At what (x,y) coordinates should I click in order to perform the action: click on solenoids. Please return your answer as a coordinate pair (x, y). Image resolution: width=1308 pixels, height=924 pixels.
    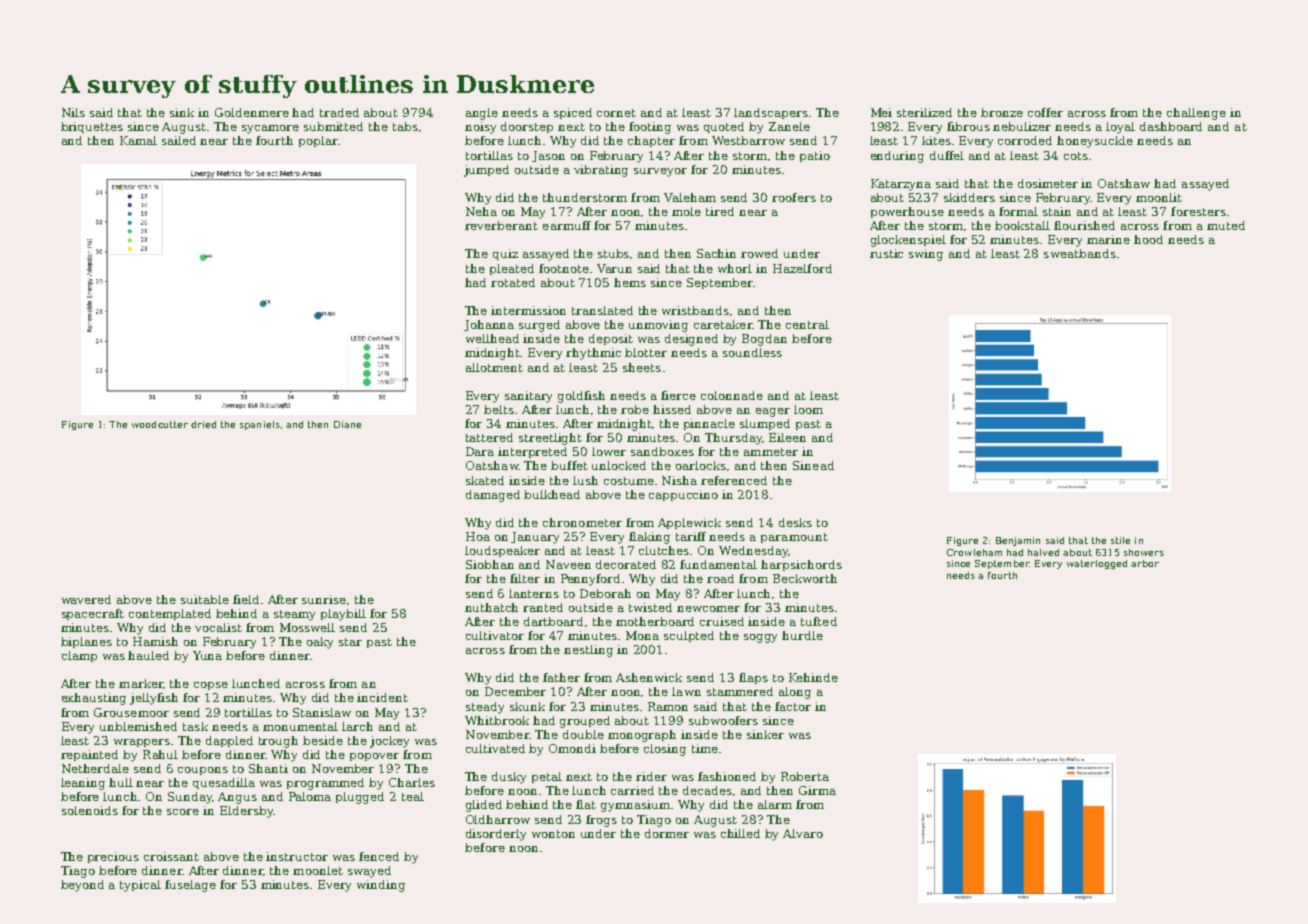
    Looking at the image, I should click on (90, 810).
